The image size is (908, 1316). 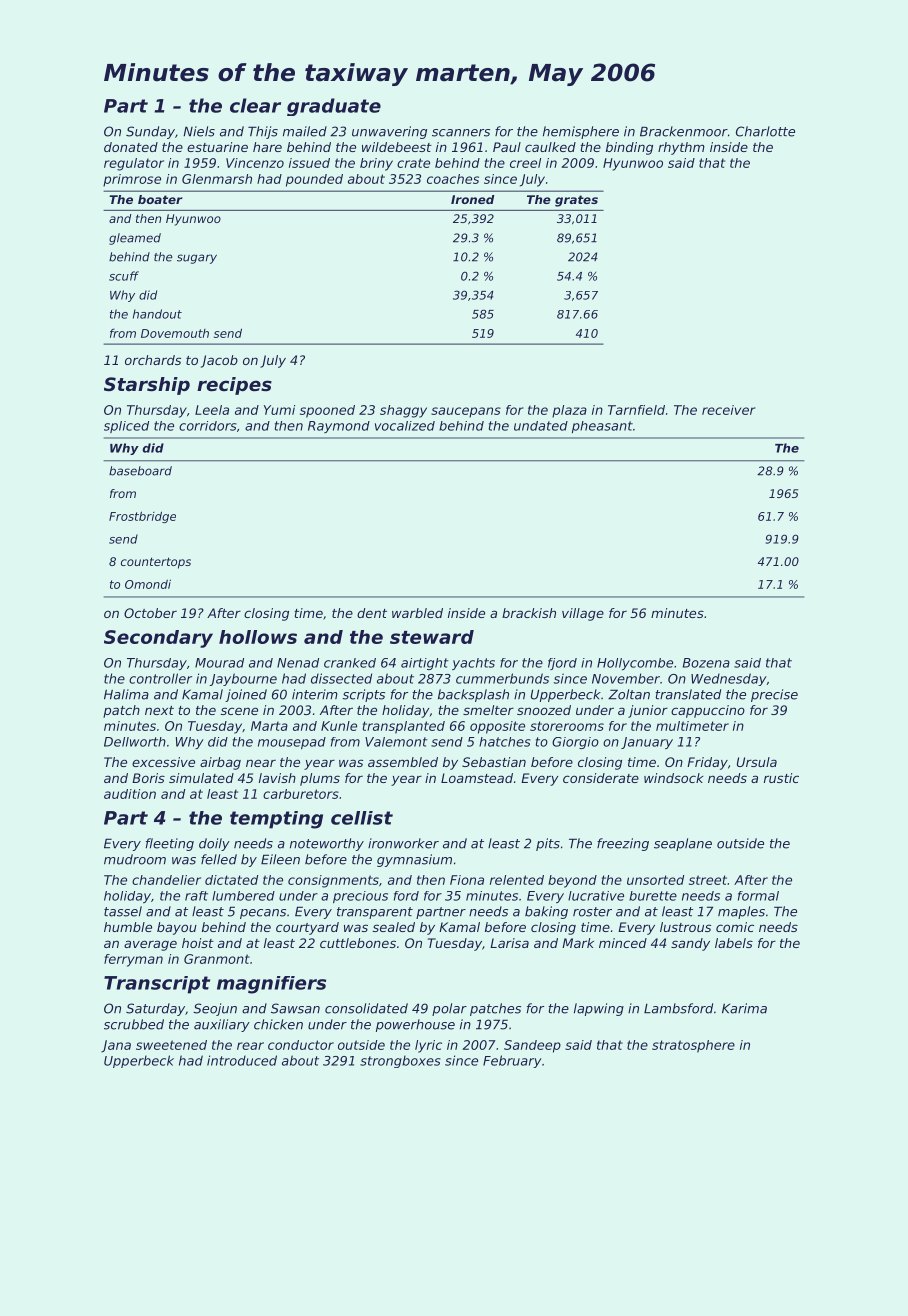 What do you see at coordinates (255, 105) in the screenshot?
I see `clear` at bounding box center [255, 105].
